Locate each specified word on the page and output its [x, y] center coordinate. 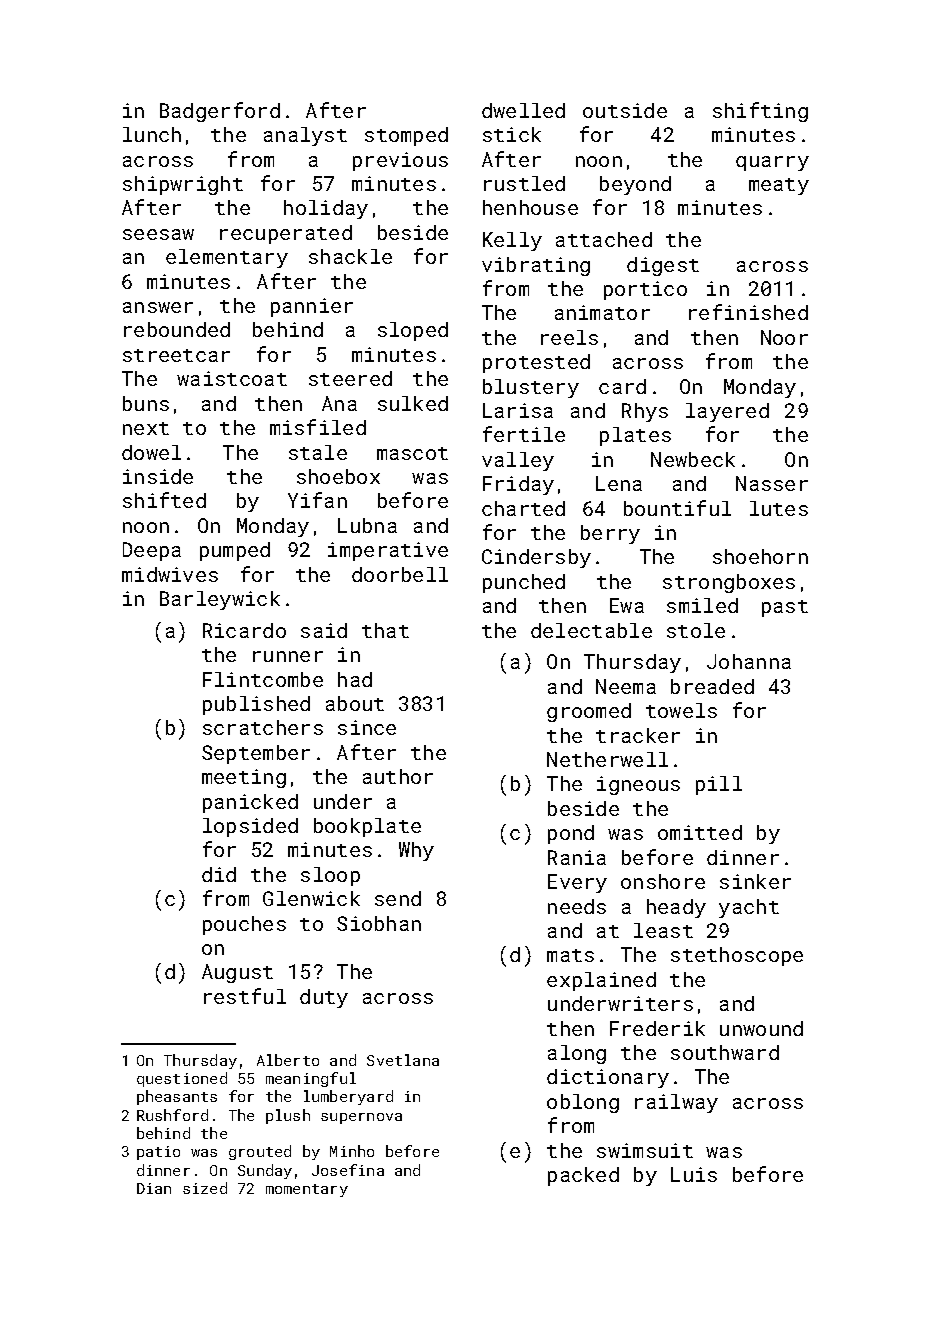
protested [536, 363]
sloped [413, 331]
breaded [712, 686]
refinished [748, 312]
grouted [260, 1152]
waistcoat [232, 378]
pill [719, 785]
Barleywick [220, 600]
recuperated [286, 234]
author [398, 776]
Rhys [645, 412]
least [663, 930]
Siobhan [379, 923]
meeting [244, 778]
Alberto [288, 1060]
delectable [591, 630]
